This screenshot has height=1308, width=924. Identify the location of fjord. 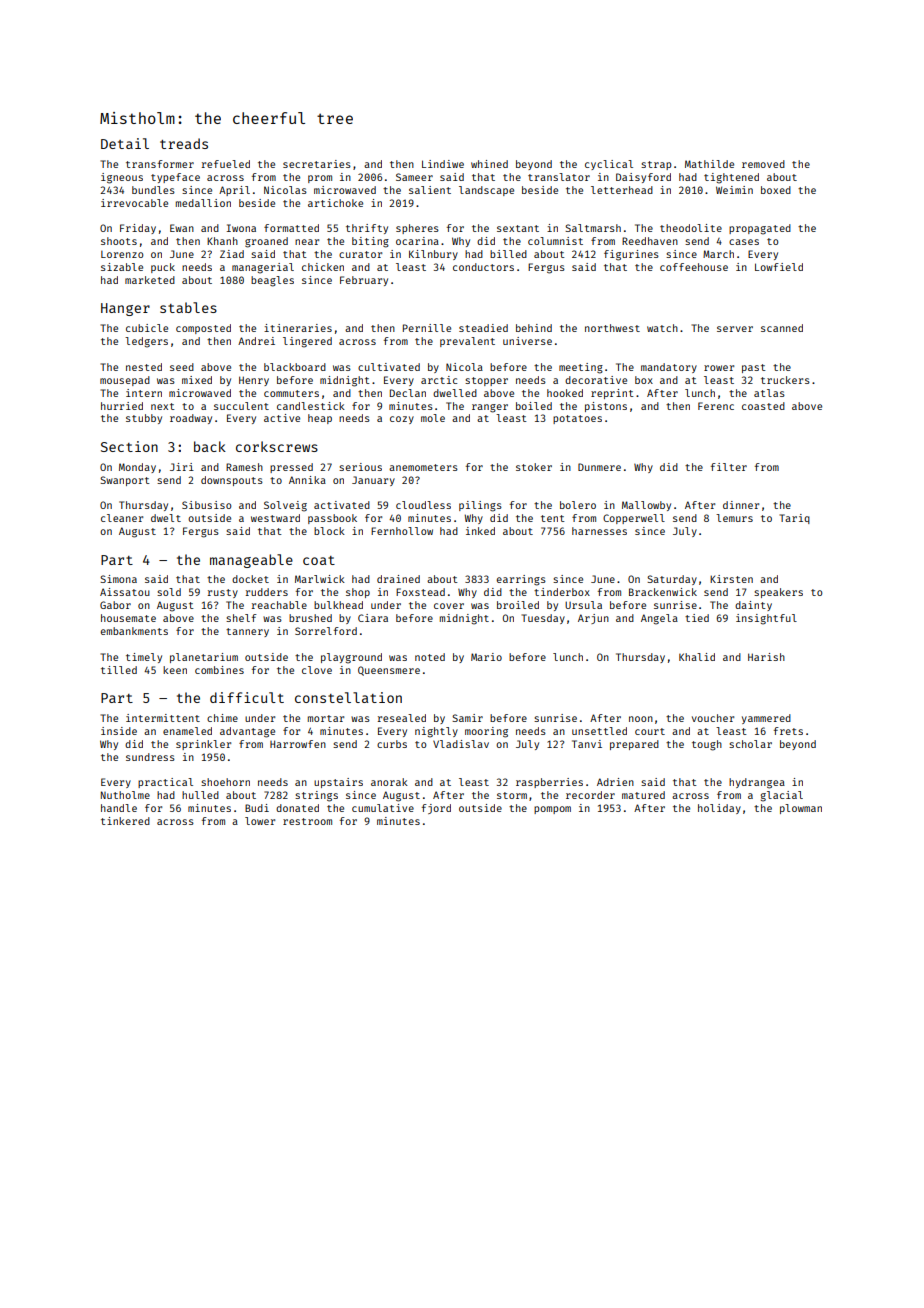
(436, 809).
